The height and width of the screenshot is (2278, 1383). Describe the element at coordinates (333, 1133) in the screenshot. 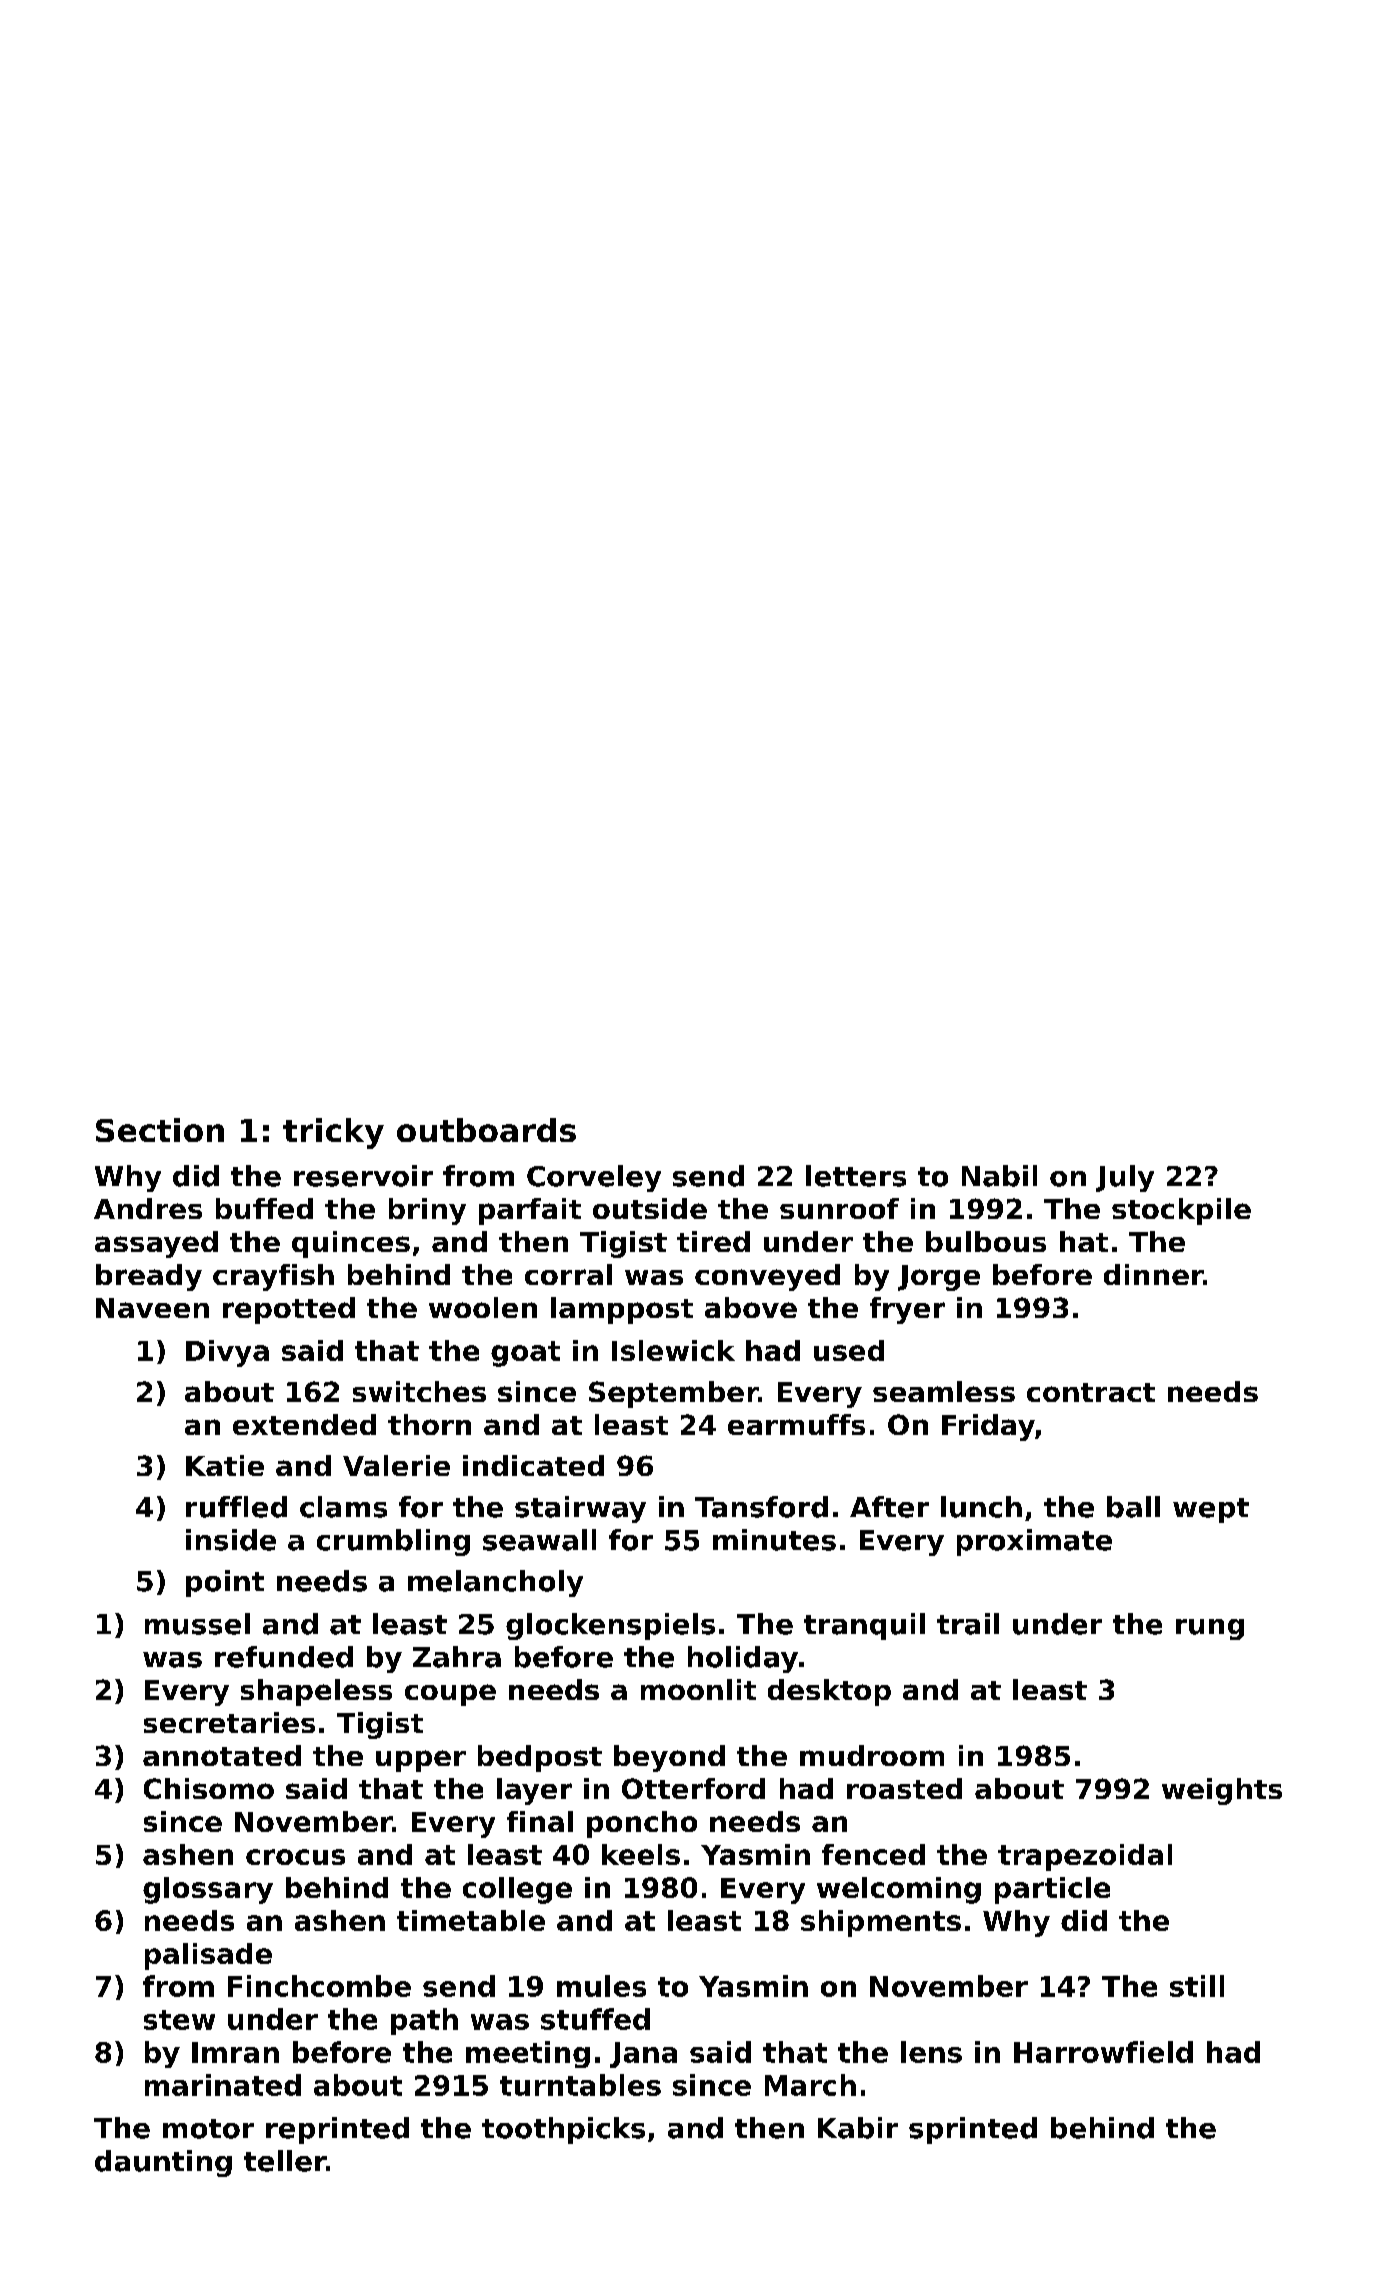

I see `tricky` at that location.
